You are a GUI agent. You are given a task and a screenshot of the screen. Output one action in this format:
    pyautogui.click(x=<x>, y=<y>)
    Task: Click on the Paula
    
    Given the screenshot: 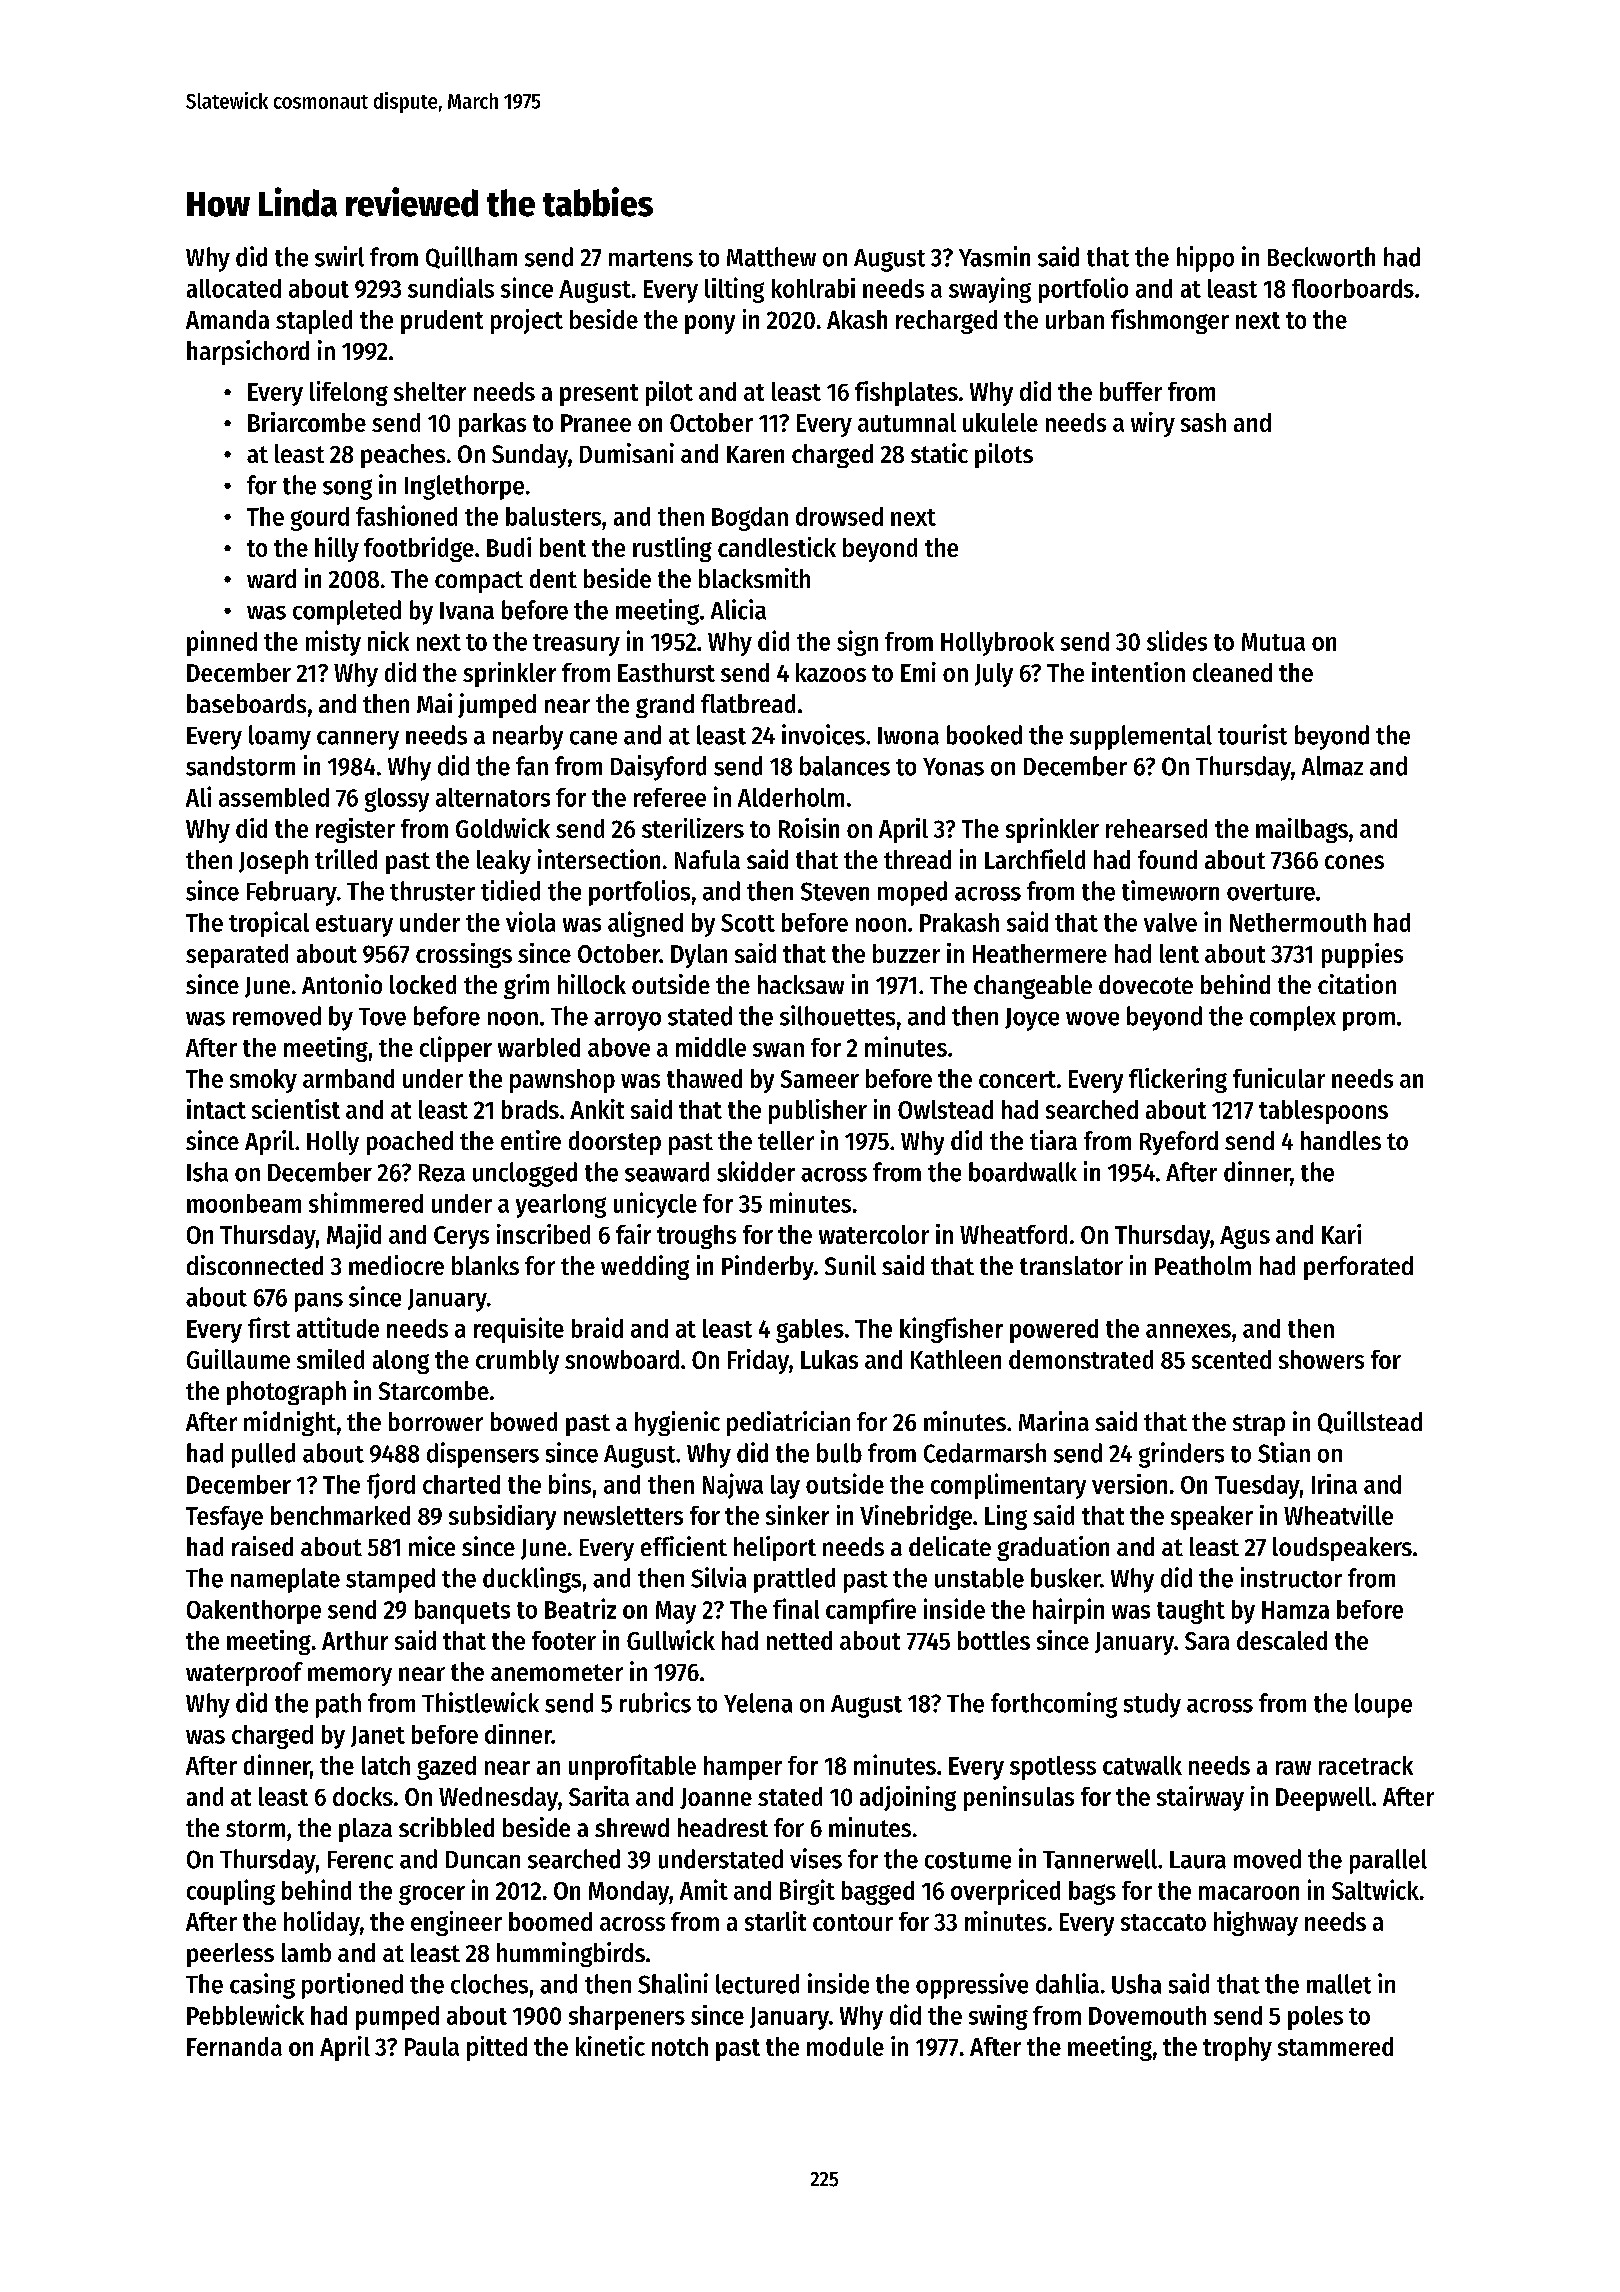 What is the action you would take?
    pyautogui.click(x=432, y=2046)
